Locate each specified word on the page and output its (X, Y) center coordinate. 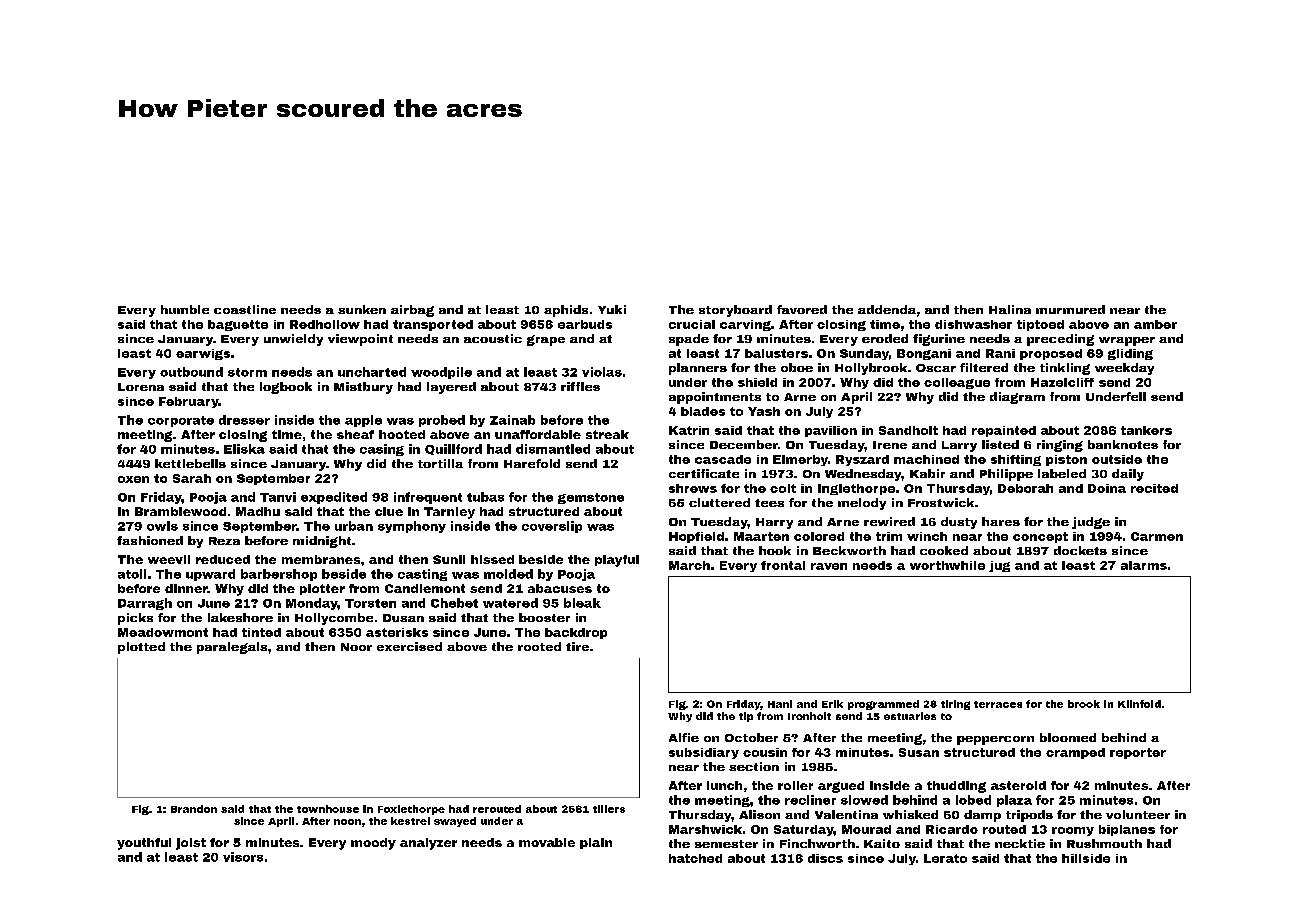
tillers (609, 809)
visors (243, 857)
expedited (334, 498)
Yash (764, 411)
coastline (245, 309)
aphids (566, 311)
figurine (939, 340)
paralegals (232, 648)
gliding (1130, 354)
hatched (695, 858)
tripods (1029, 816)
